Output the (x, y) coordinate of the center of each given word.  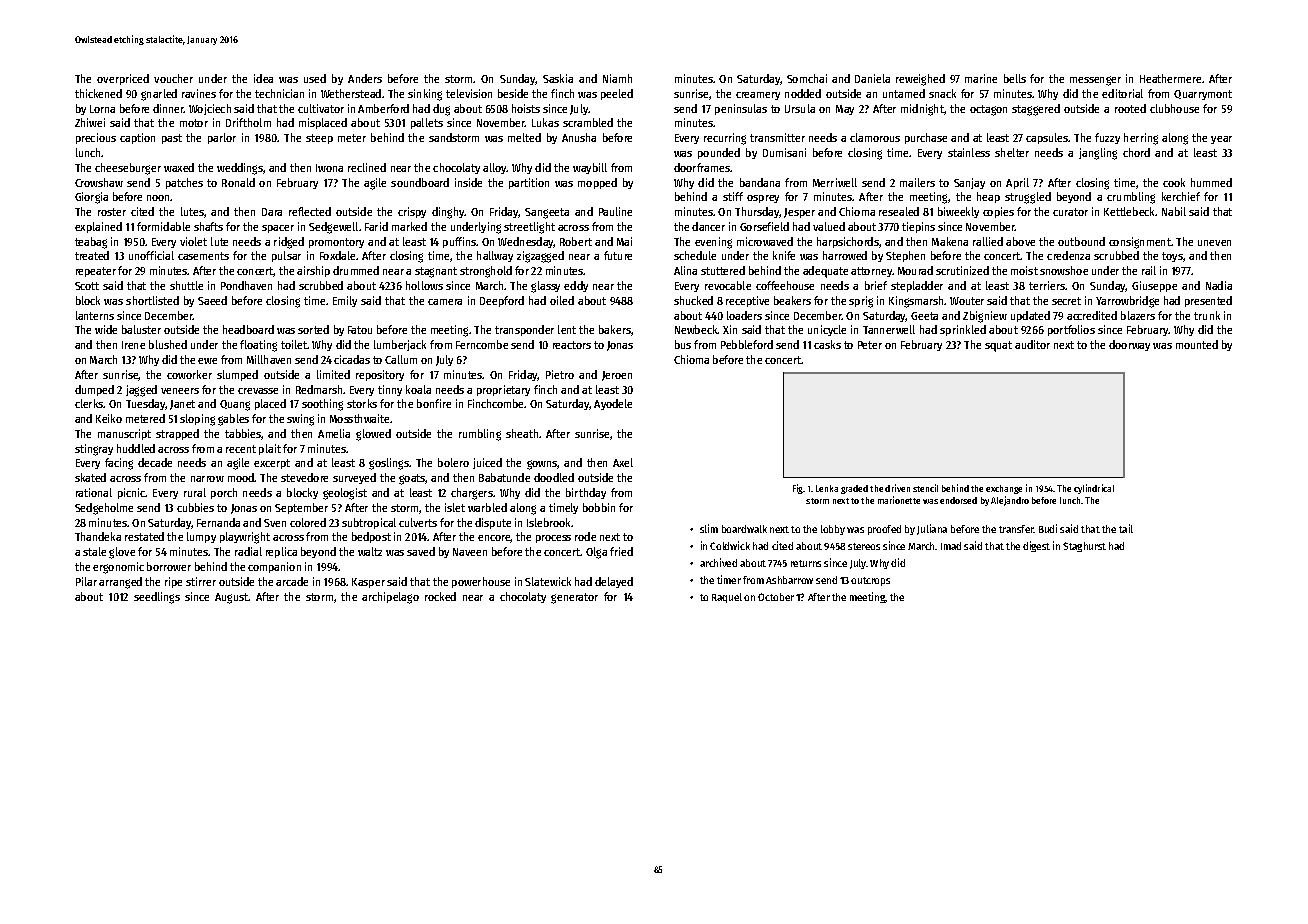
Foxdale (337, 255)
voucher (173, 78)
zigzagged (540, 257)
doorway (1129, 345)
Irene (133, 345)
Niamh (617, 78)
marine (981, 78)
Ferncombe (482, 344)
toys (1172, 257)
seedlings (157, 598)
